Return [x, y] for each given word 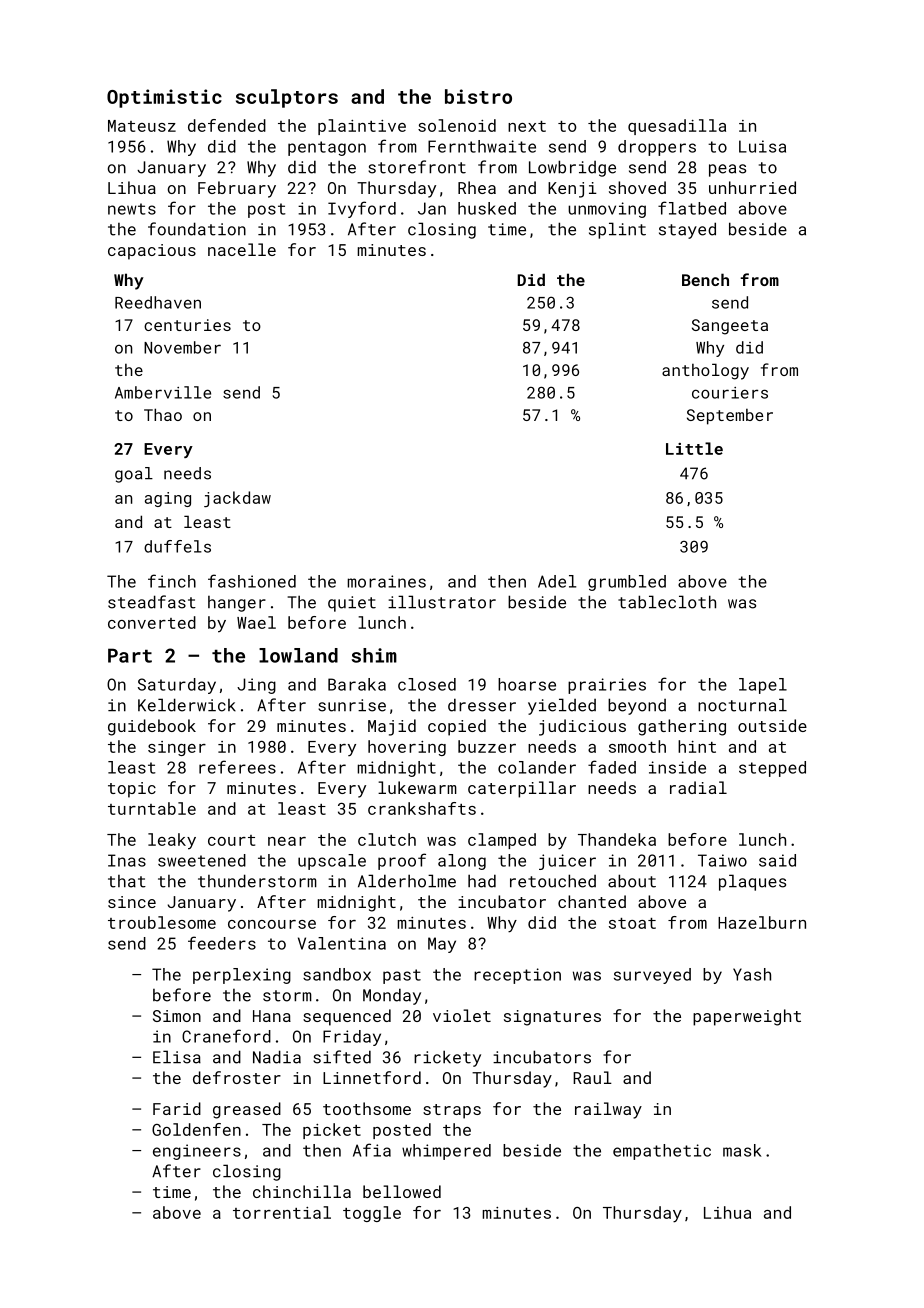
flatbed [692, 208]
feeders [222, 943]
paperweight [747, 1017]
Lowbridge [572, 168]
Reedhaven [158, 302]
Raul [592, 1077]
